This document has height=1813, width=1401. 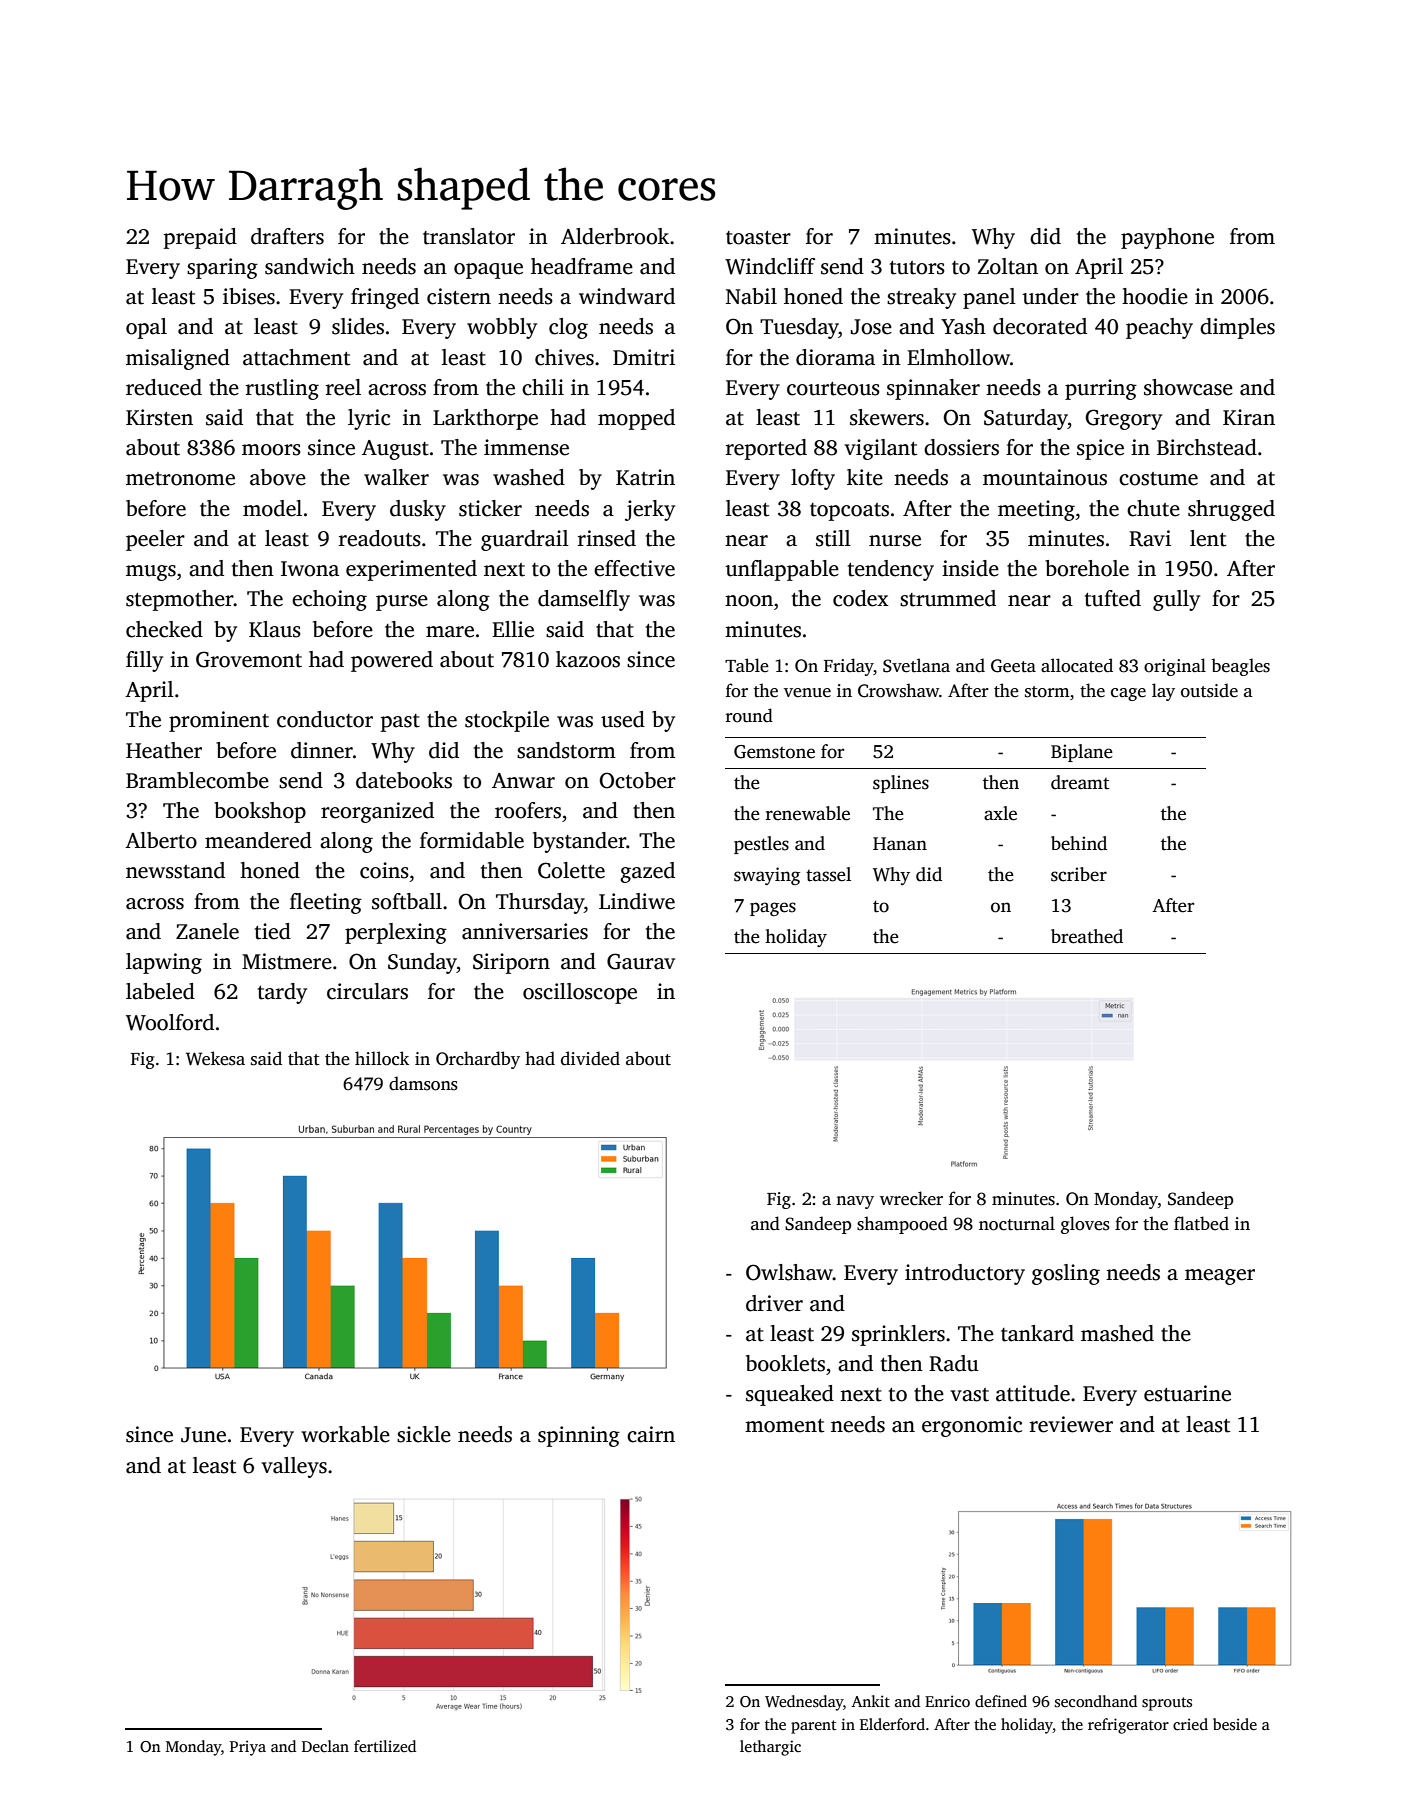 What do you see at coordinates (215, 1058) in the document?
I see `Wekesa` at bounding box center [215, 1058].
